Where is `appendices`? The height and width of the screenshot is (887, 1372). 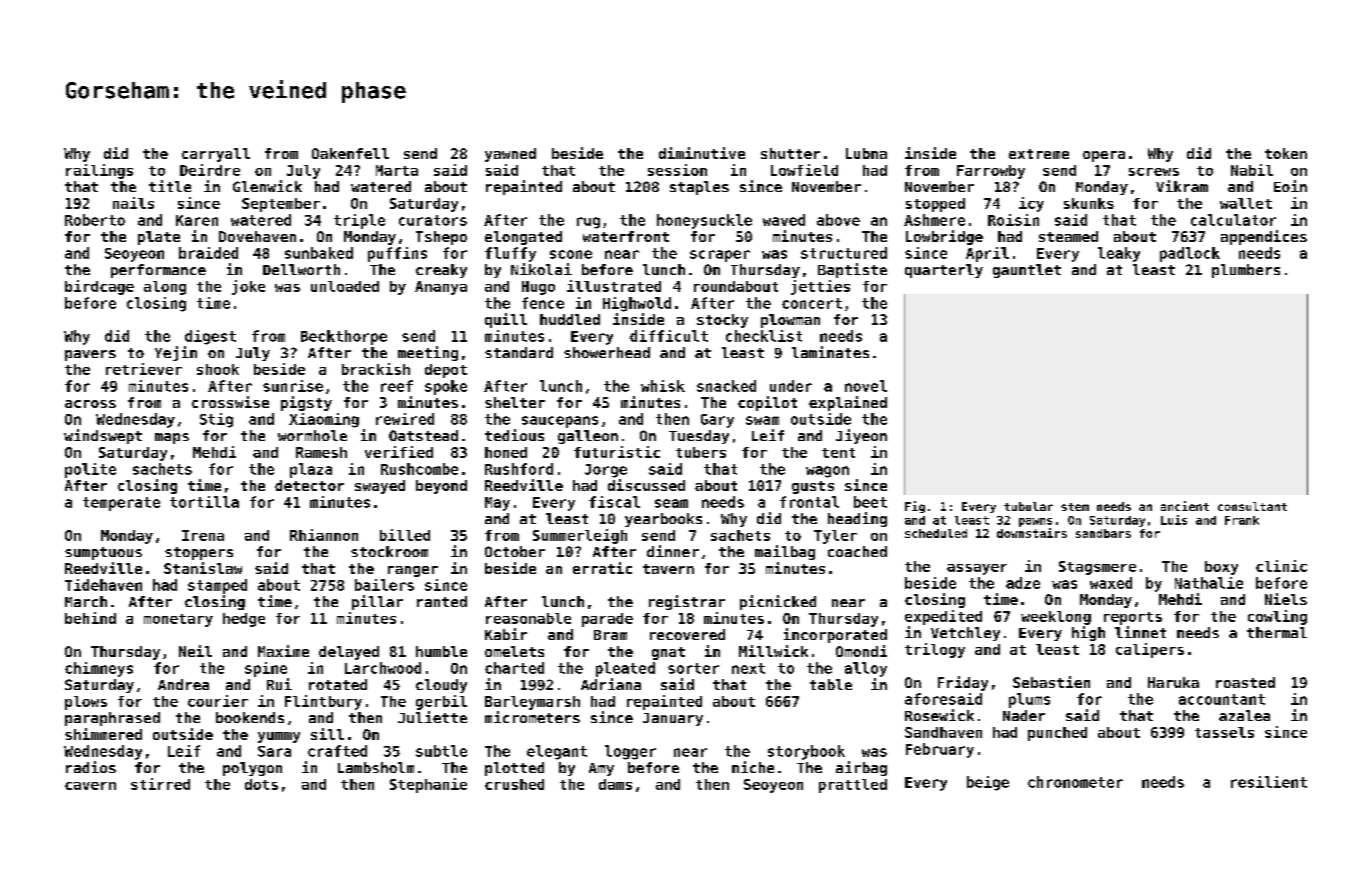 appendices is located at coordinates (1264, 237).
